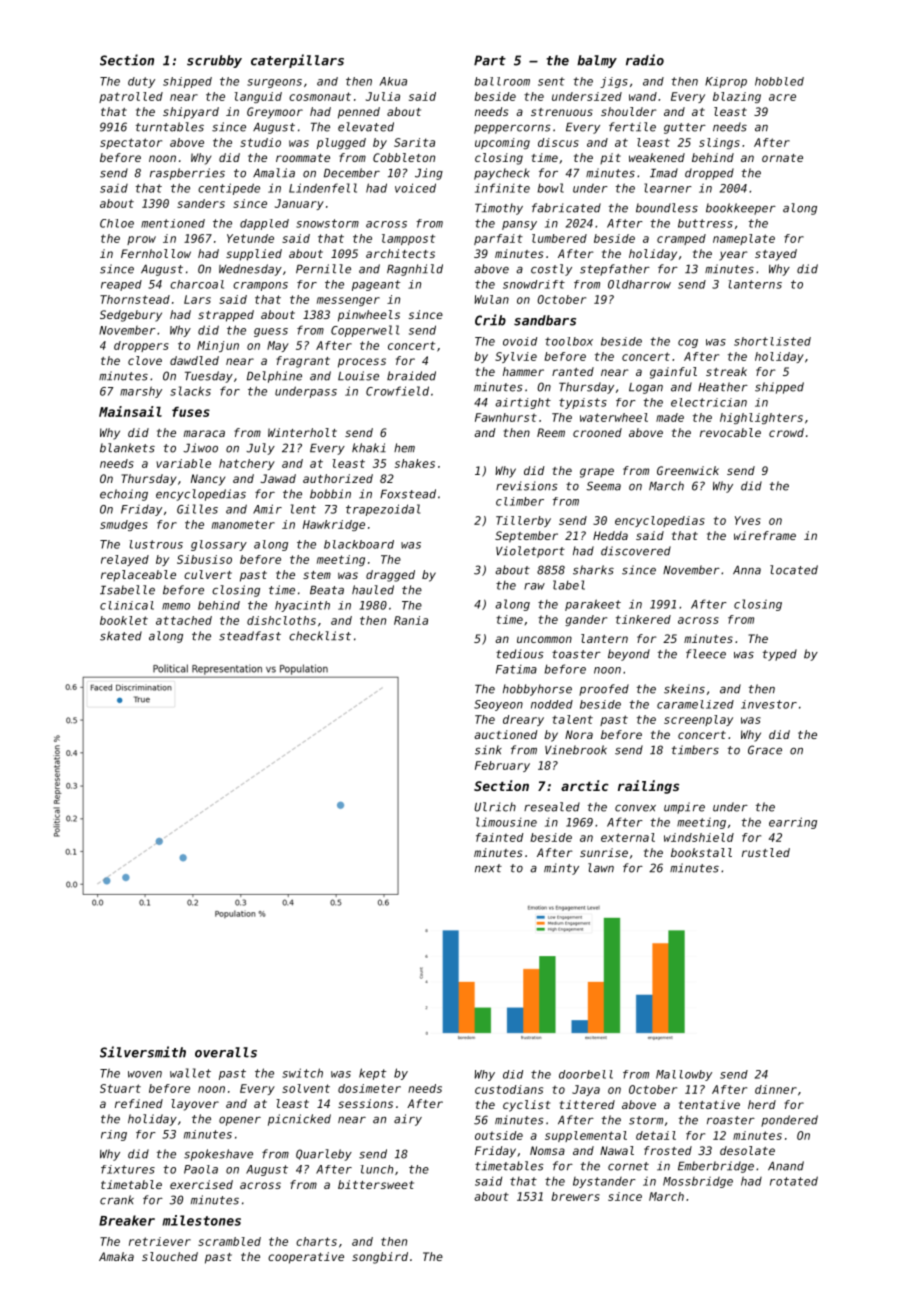 This screenshot has width=924, height=1308. I want to click on radio, so click(645, 60).
